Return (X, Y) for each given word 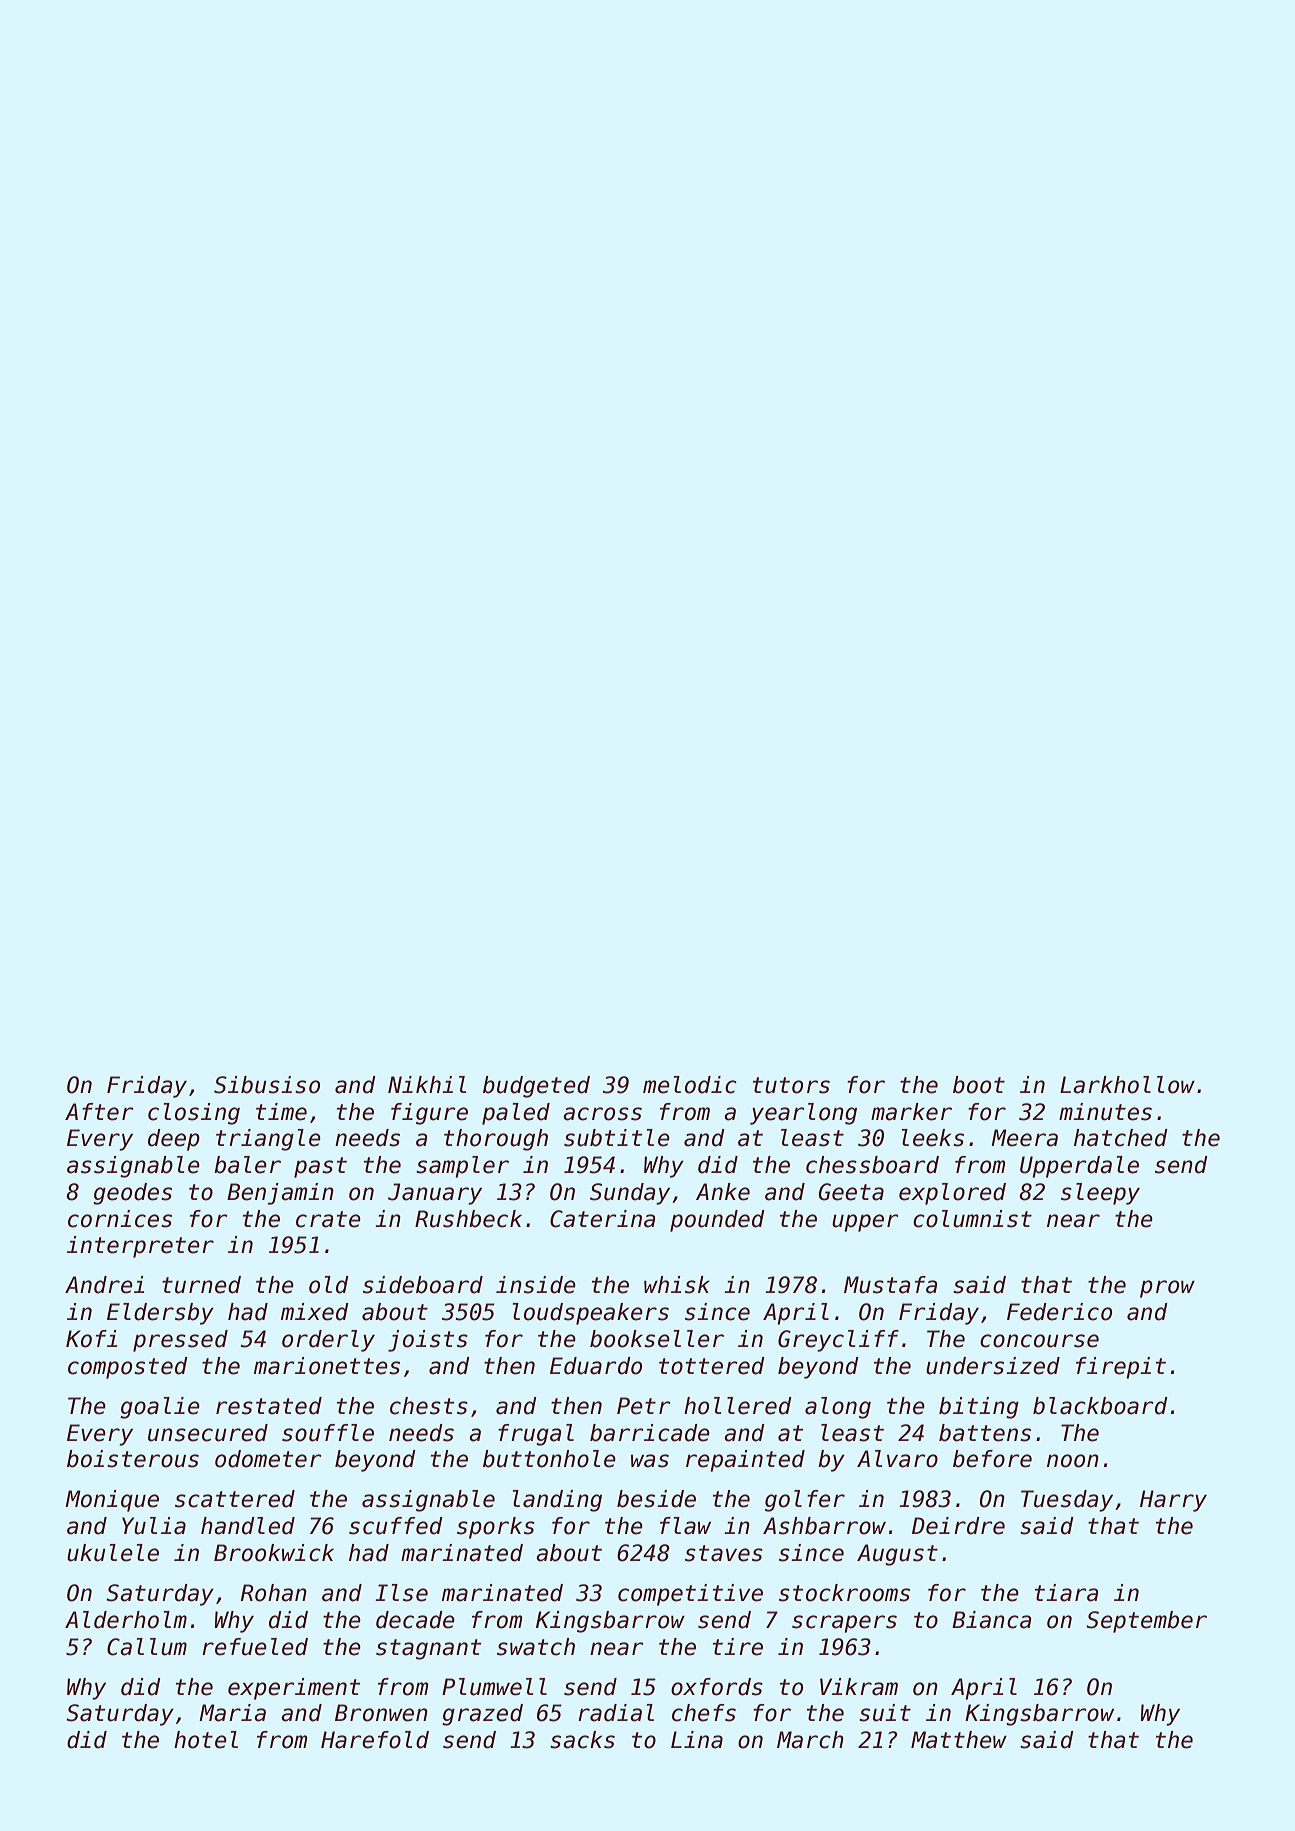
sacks (582, 1740)
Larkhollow (1127, 1085)
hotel (206, 1740)
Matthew (959, 1740)
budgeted (536, 1087)
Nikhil (427, 1084)
